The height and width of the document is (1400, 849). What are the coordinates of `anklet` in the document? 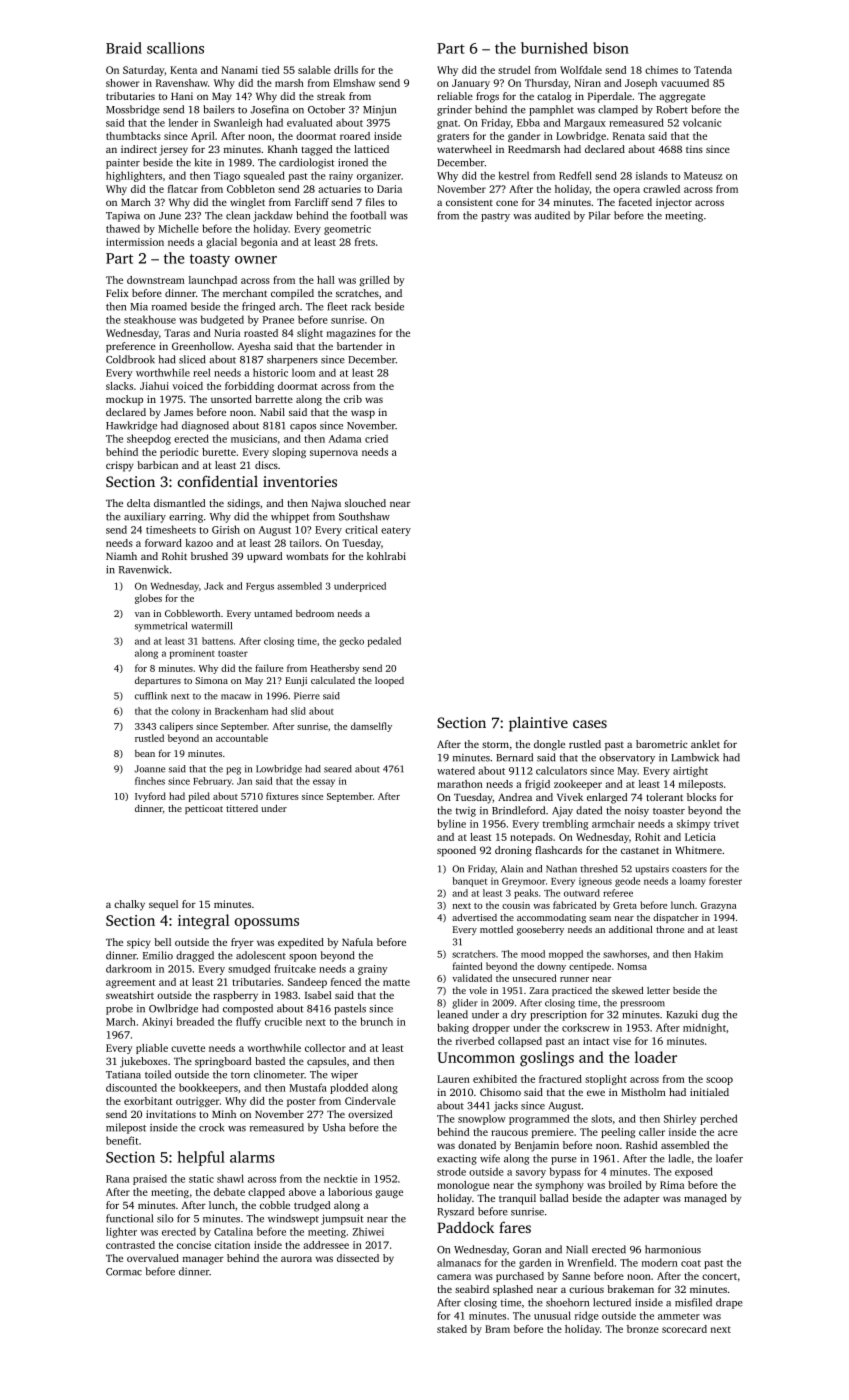 It's located at (705, 744).
